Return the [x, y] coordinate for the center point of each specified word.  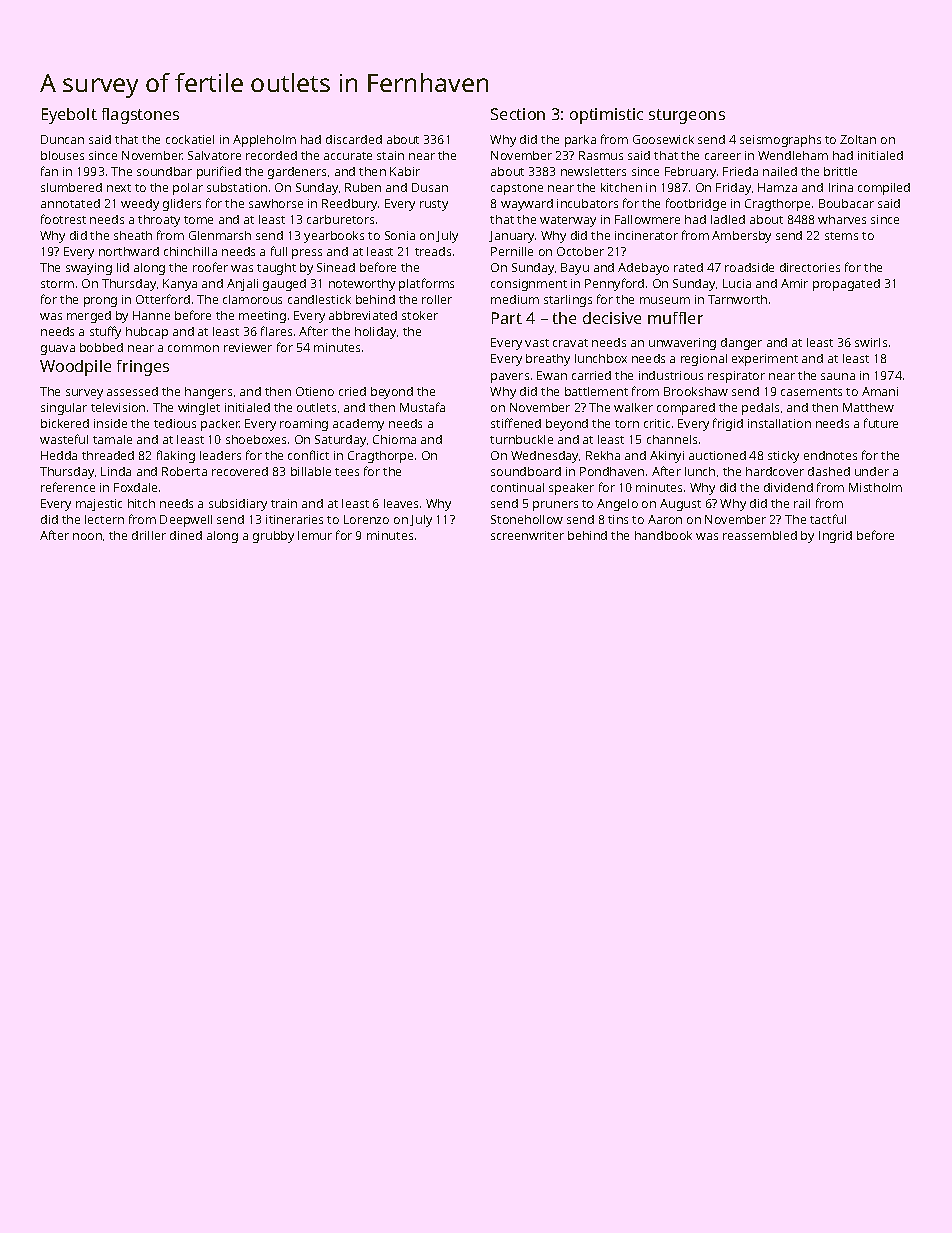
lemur [315, 535]
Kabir [405, 171]
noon [87, 536]
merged [89, 317]
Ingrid [835, 537]
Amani [880, 391]
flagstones [140, 116]
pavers [510, 378]
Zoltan [858, 139]
